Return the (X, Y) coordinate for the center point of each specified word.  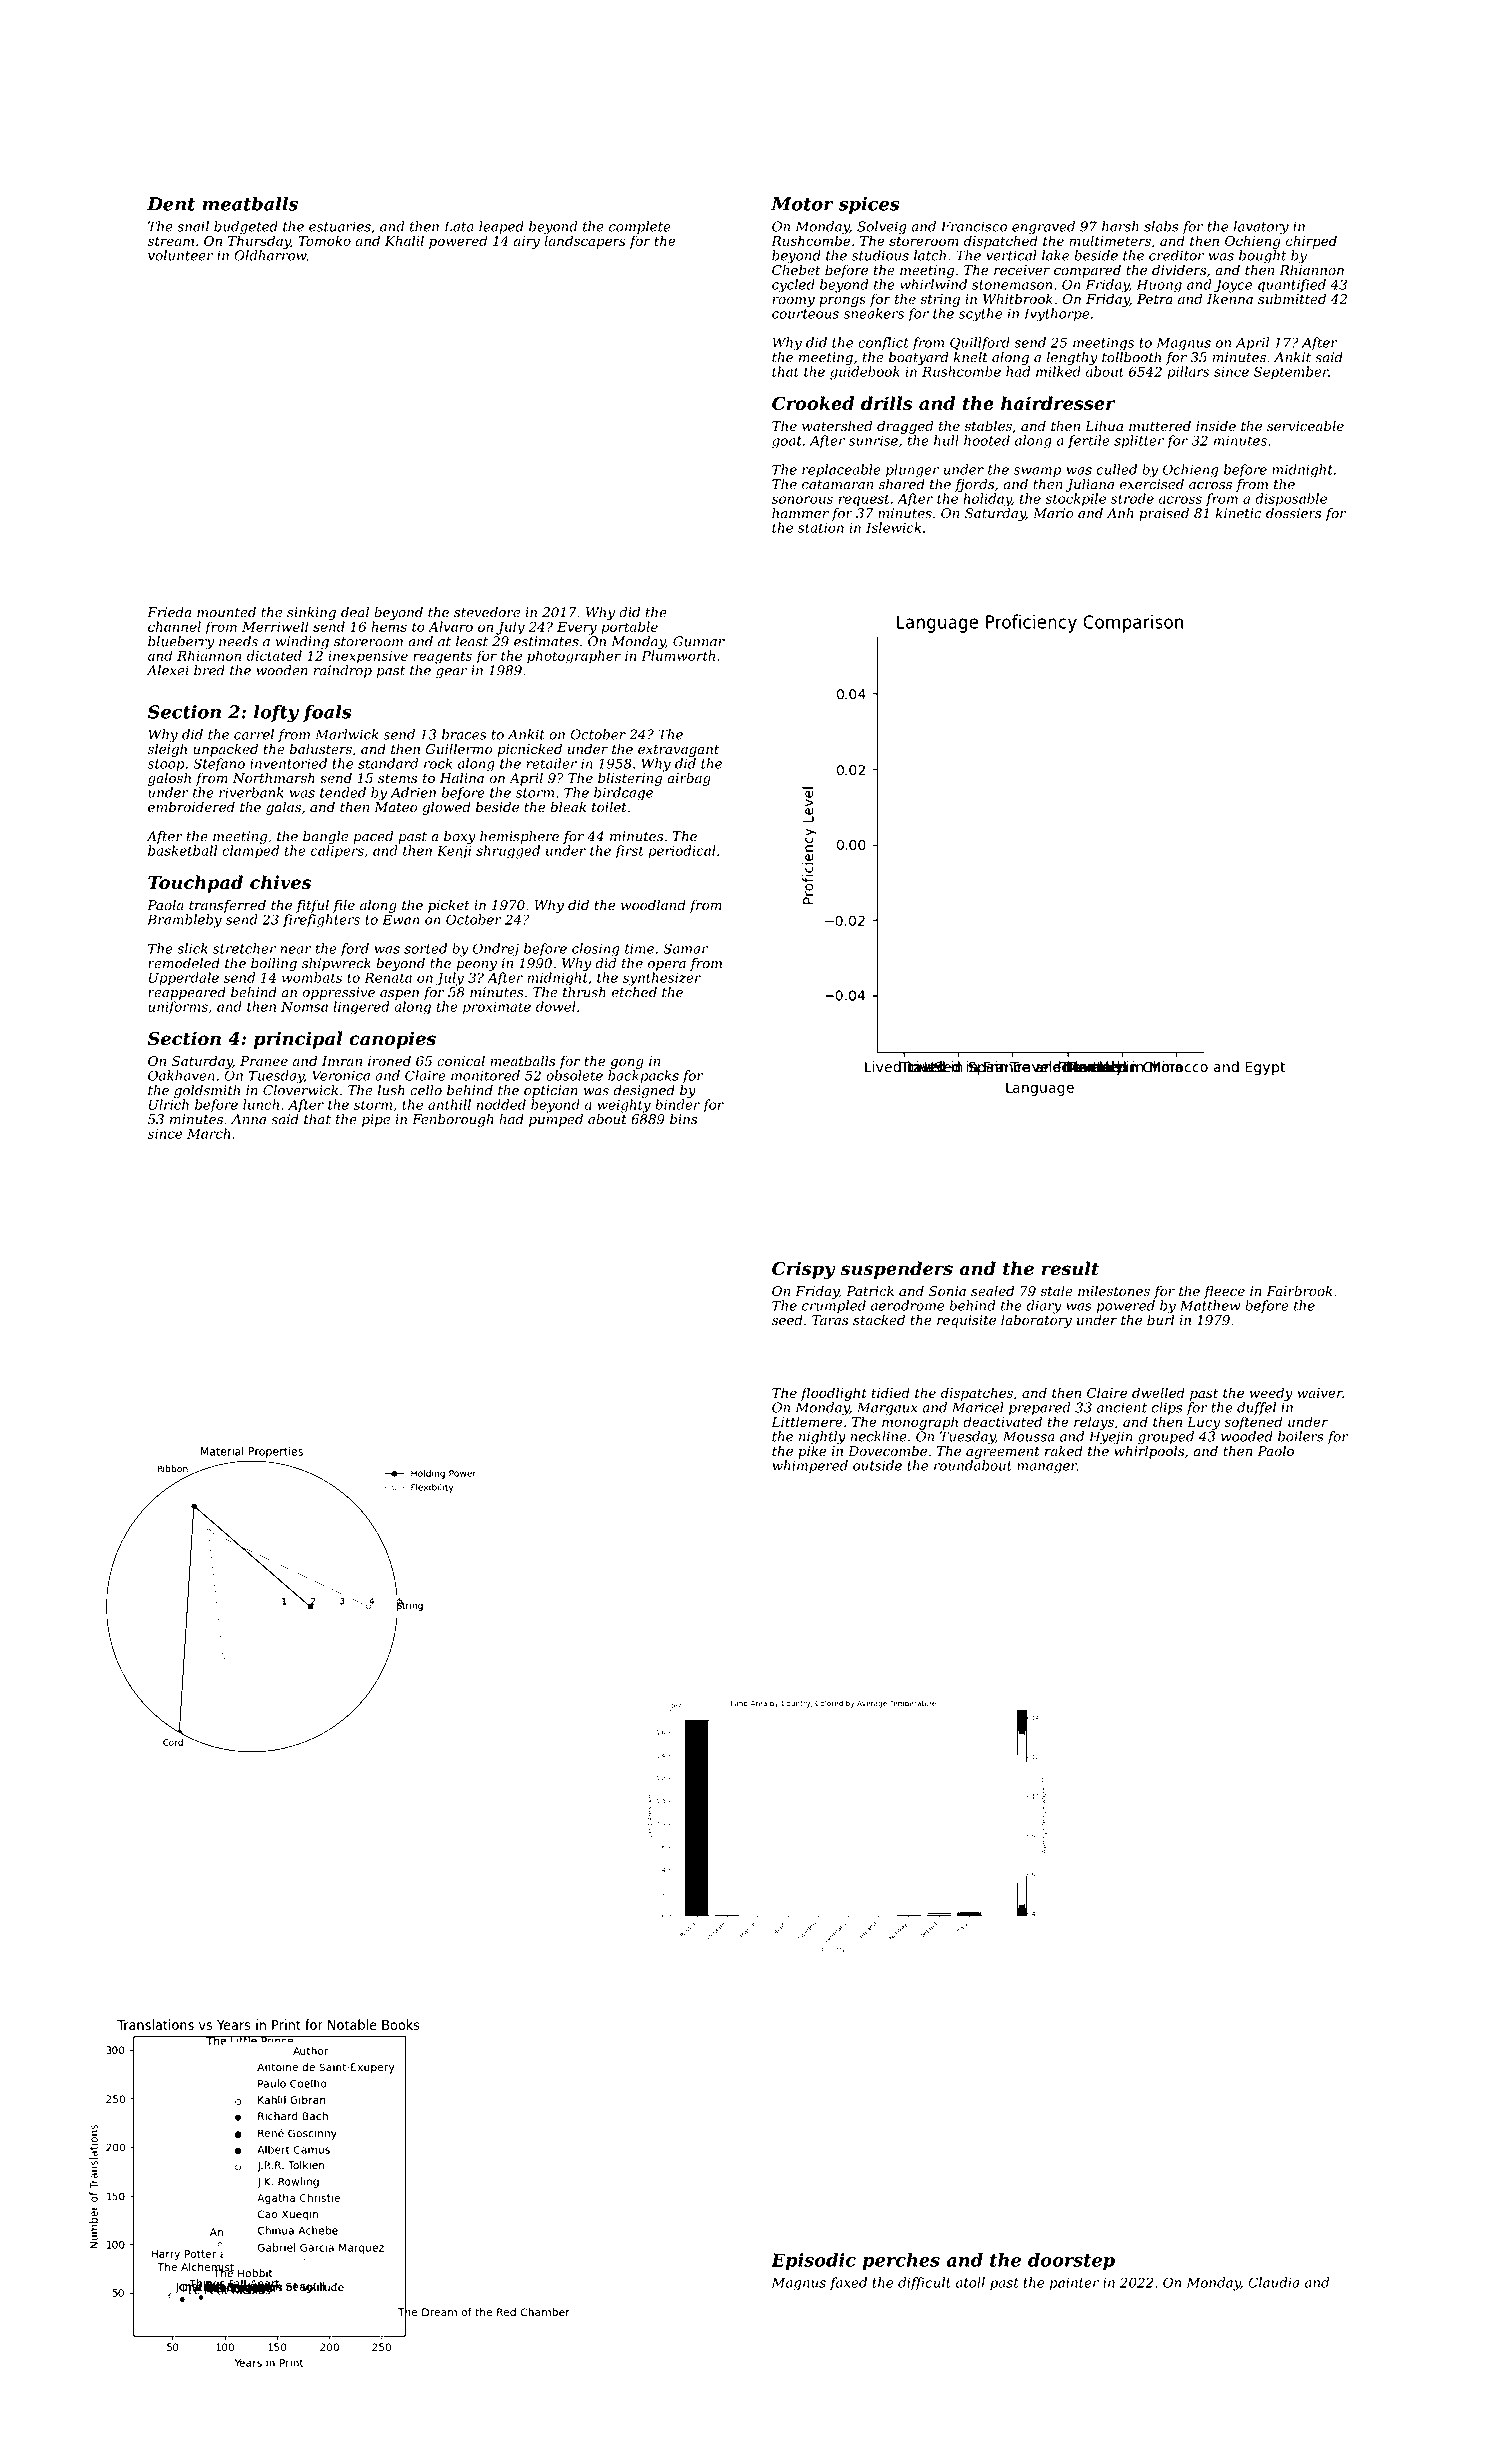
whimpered (810, 1466)
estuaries (340, 226)
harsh (1120, 226)
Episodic (813, 2261)
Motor (802, 204)
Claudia (1273, 2282)
